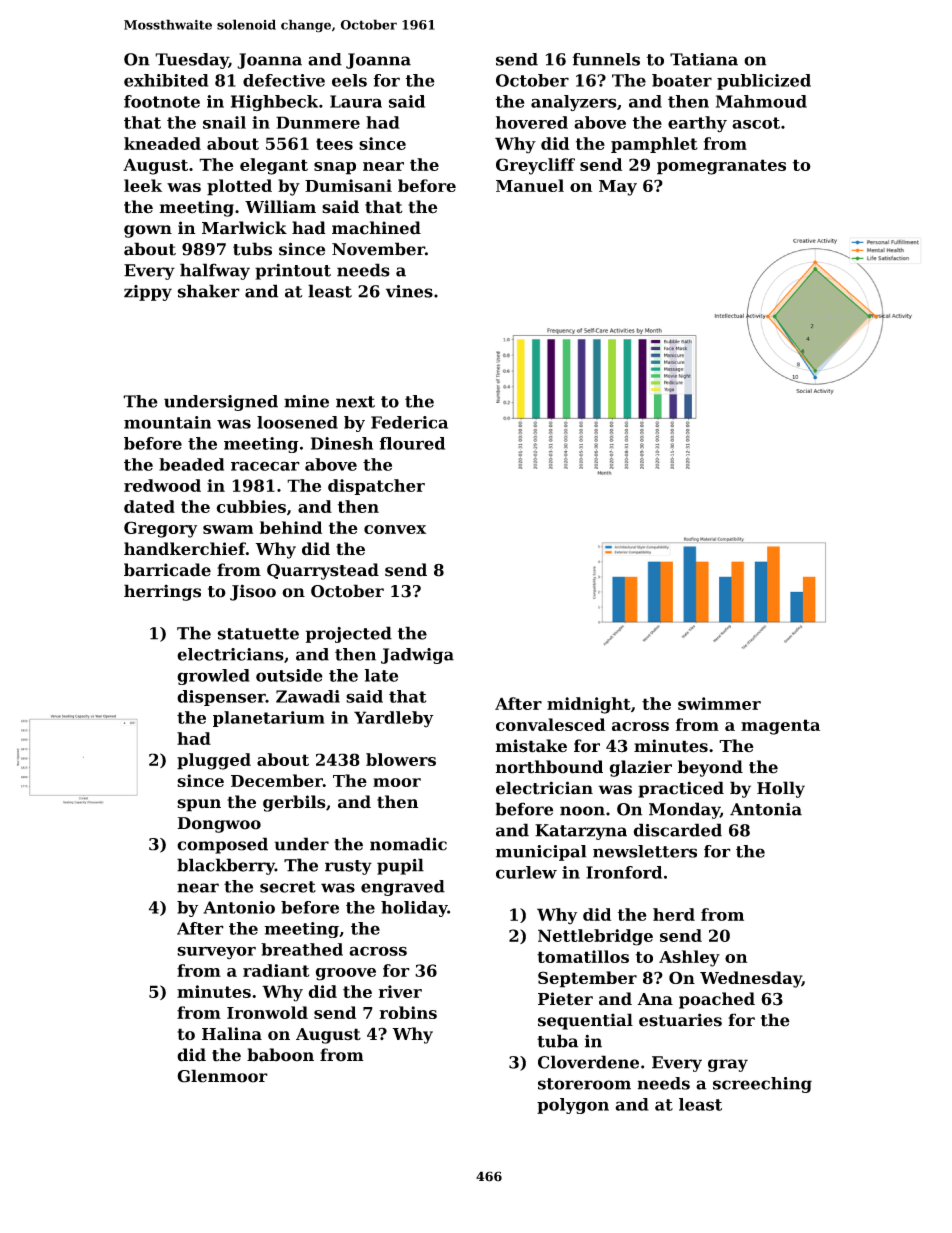  What do you see at coordinates (756, 123) in the screenshot?
I see `ascot` at bounding box center [756, 123].
